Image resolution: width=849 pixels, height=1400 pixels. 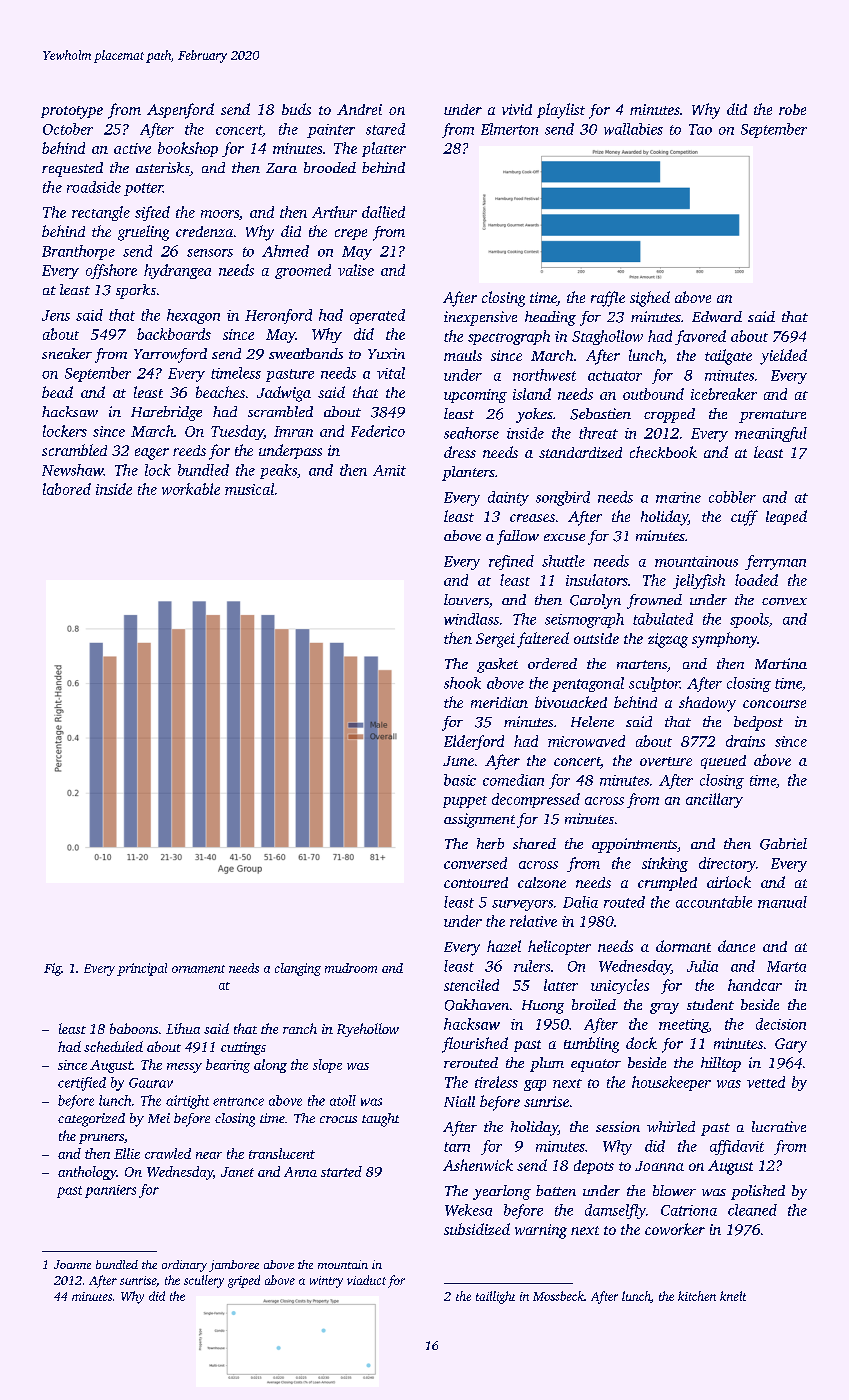 What do you see at coordinates (142, 969) in the image?
I see `principal` at bounding box center [142, 969].
